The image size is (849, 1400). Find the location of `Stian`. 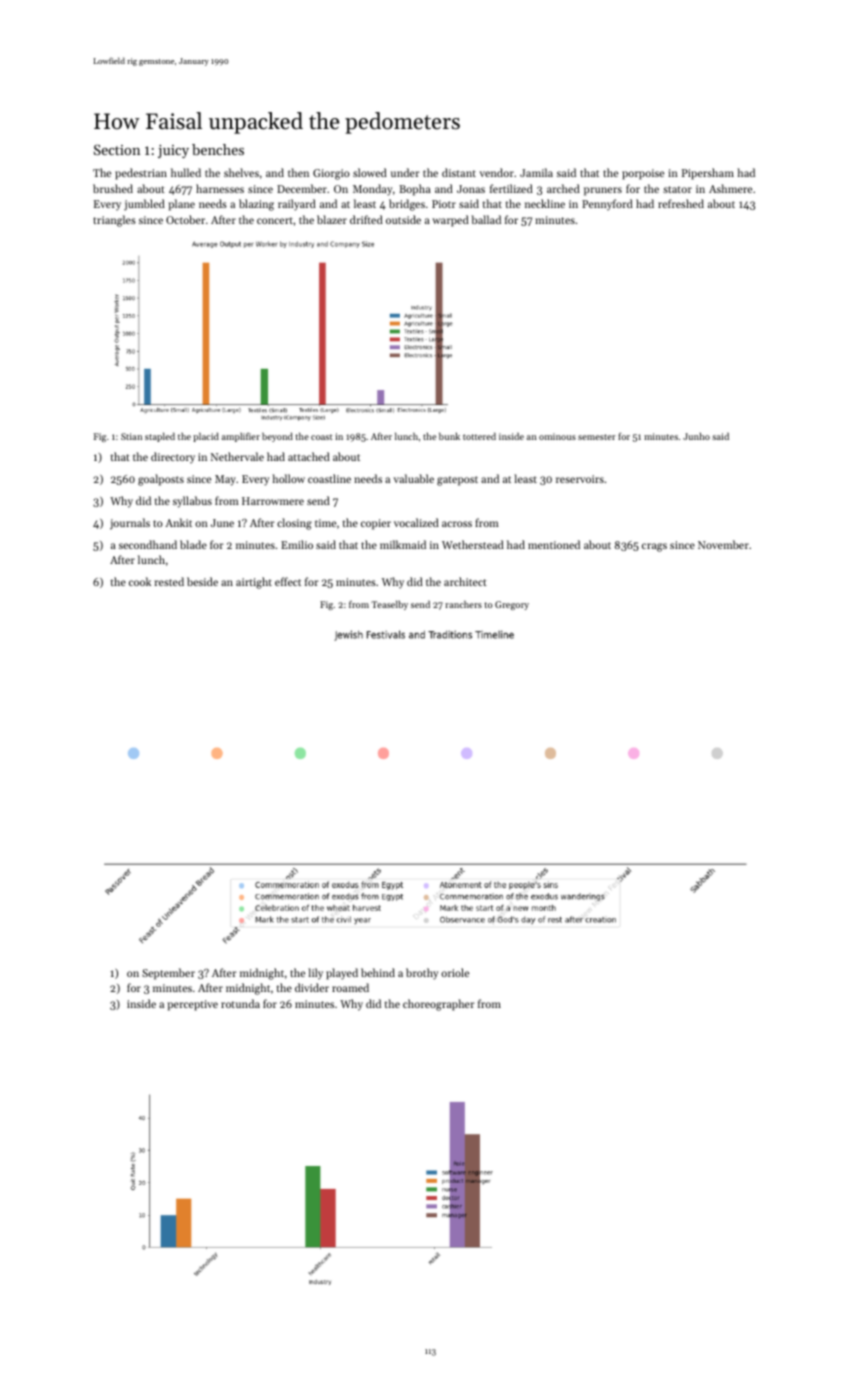

Stian is located at coordinates (131, 436).
